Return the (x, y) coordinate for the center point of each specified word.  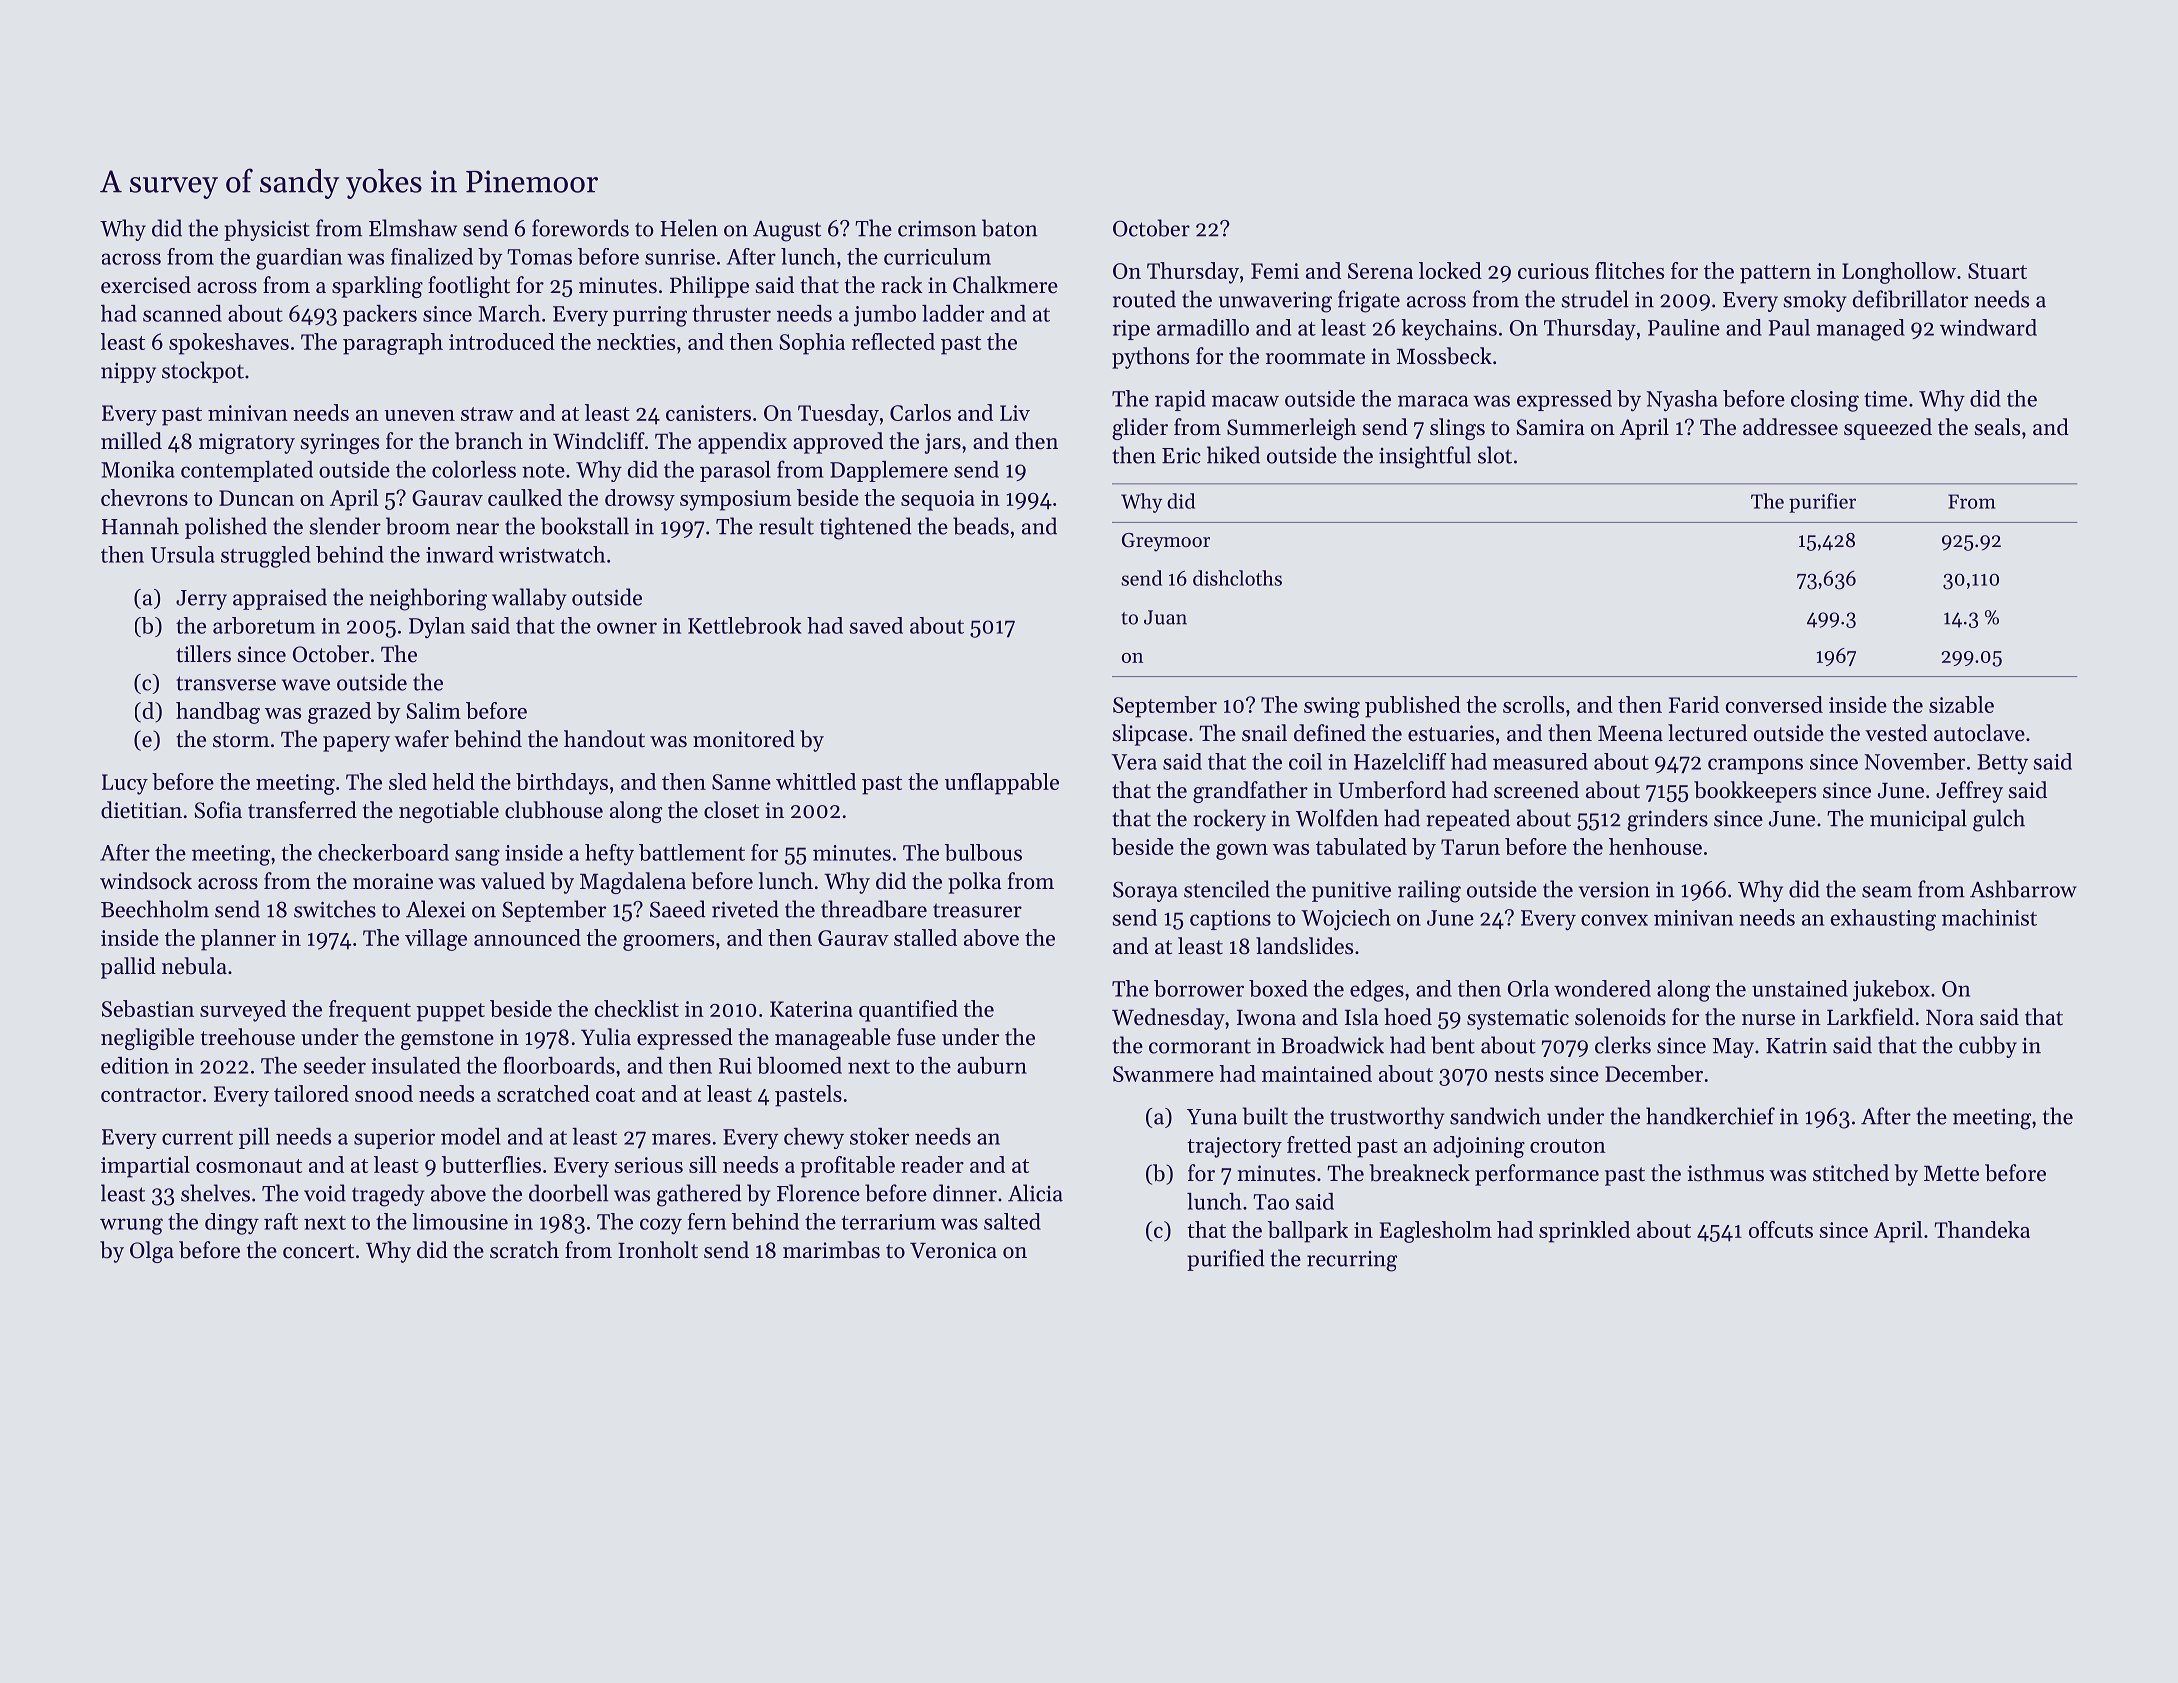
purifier (1822, 503)
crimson (937, 229)
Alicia (1035, 1193)
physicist (267, 230)
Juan (1165, 617)
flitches (1629, 270)
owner (627, 628)
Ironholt (658, 1250)
